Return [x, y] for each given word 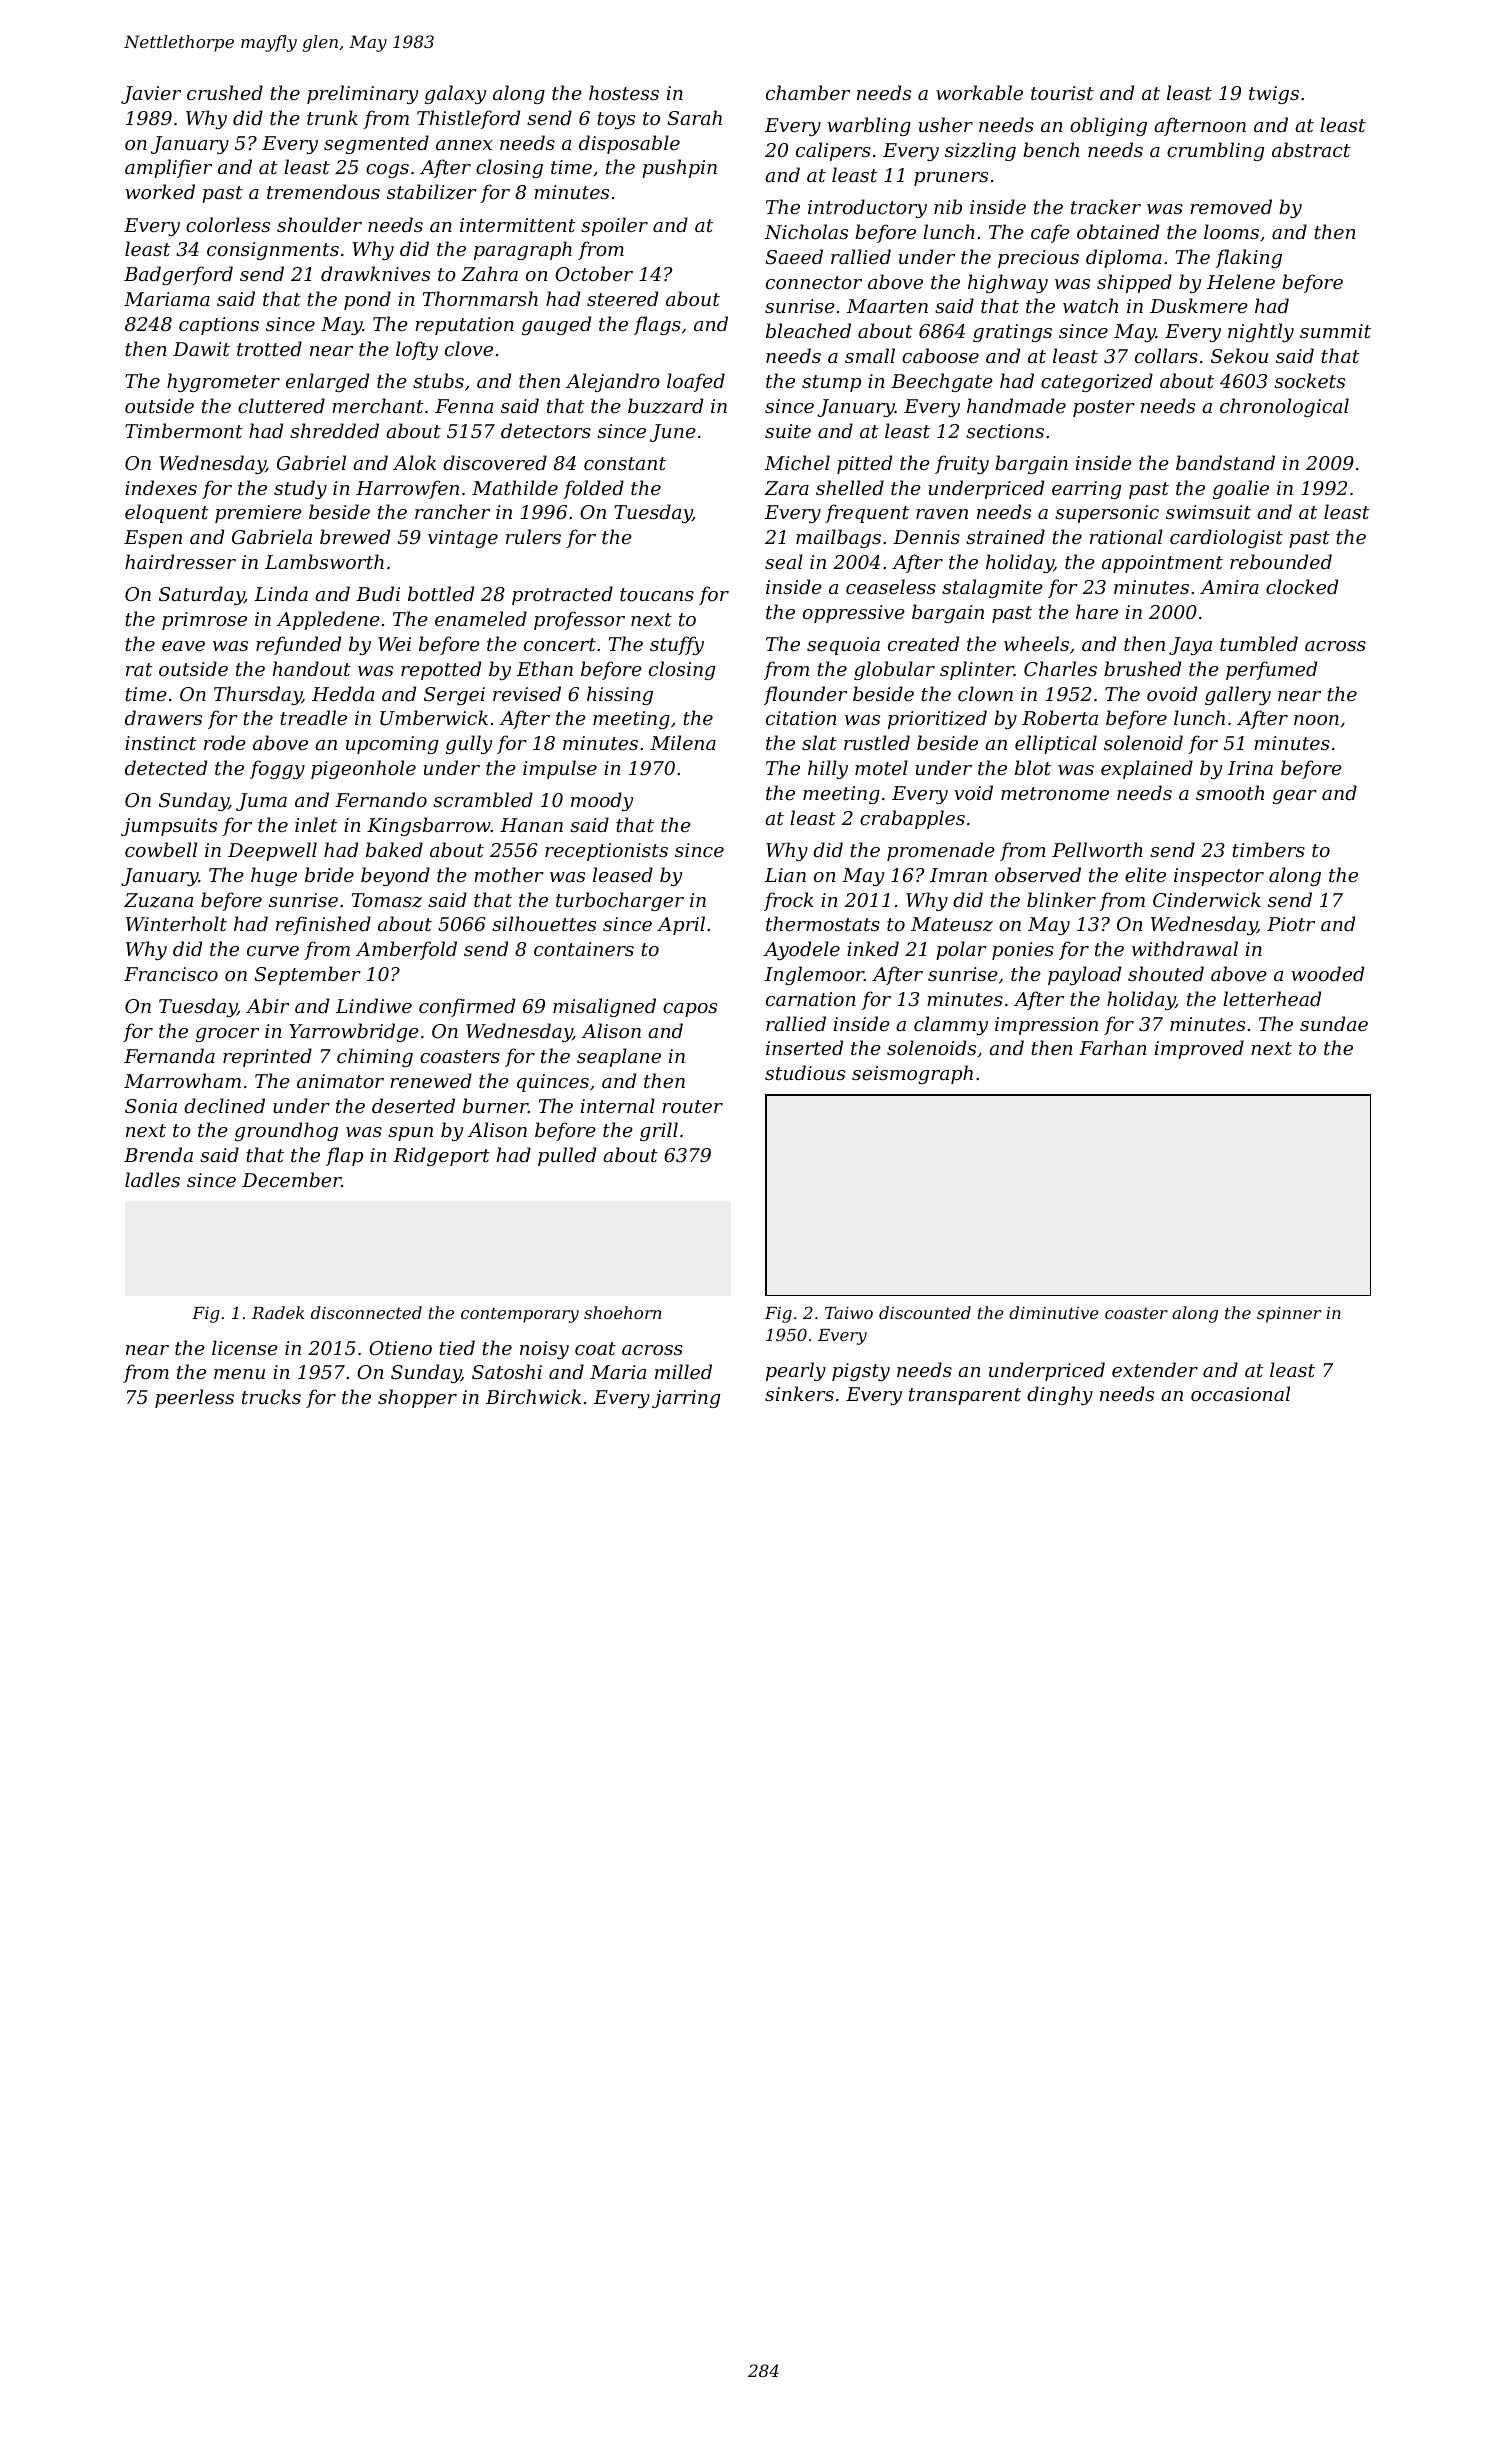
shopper [417, 1398]
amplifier [168, 168]
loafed [696, 382]
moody [602, 801]
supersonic [1107, 514]
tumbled [1259, 643]
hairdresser [180, 561]
